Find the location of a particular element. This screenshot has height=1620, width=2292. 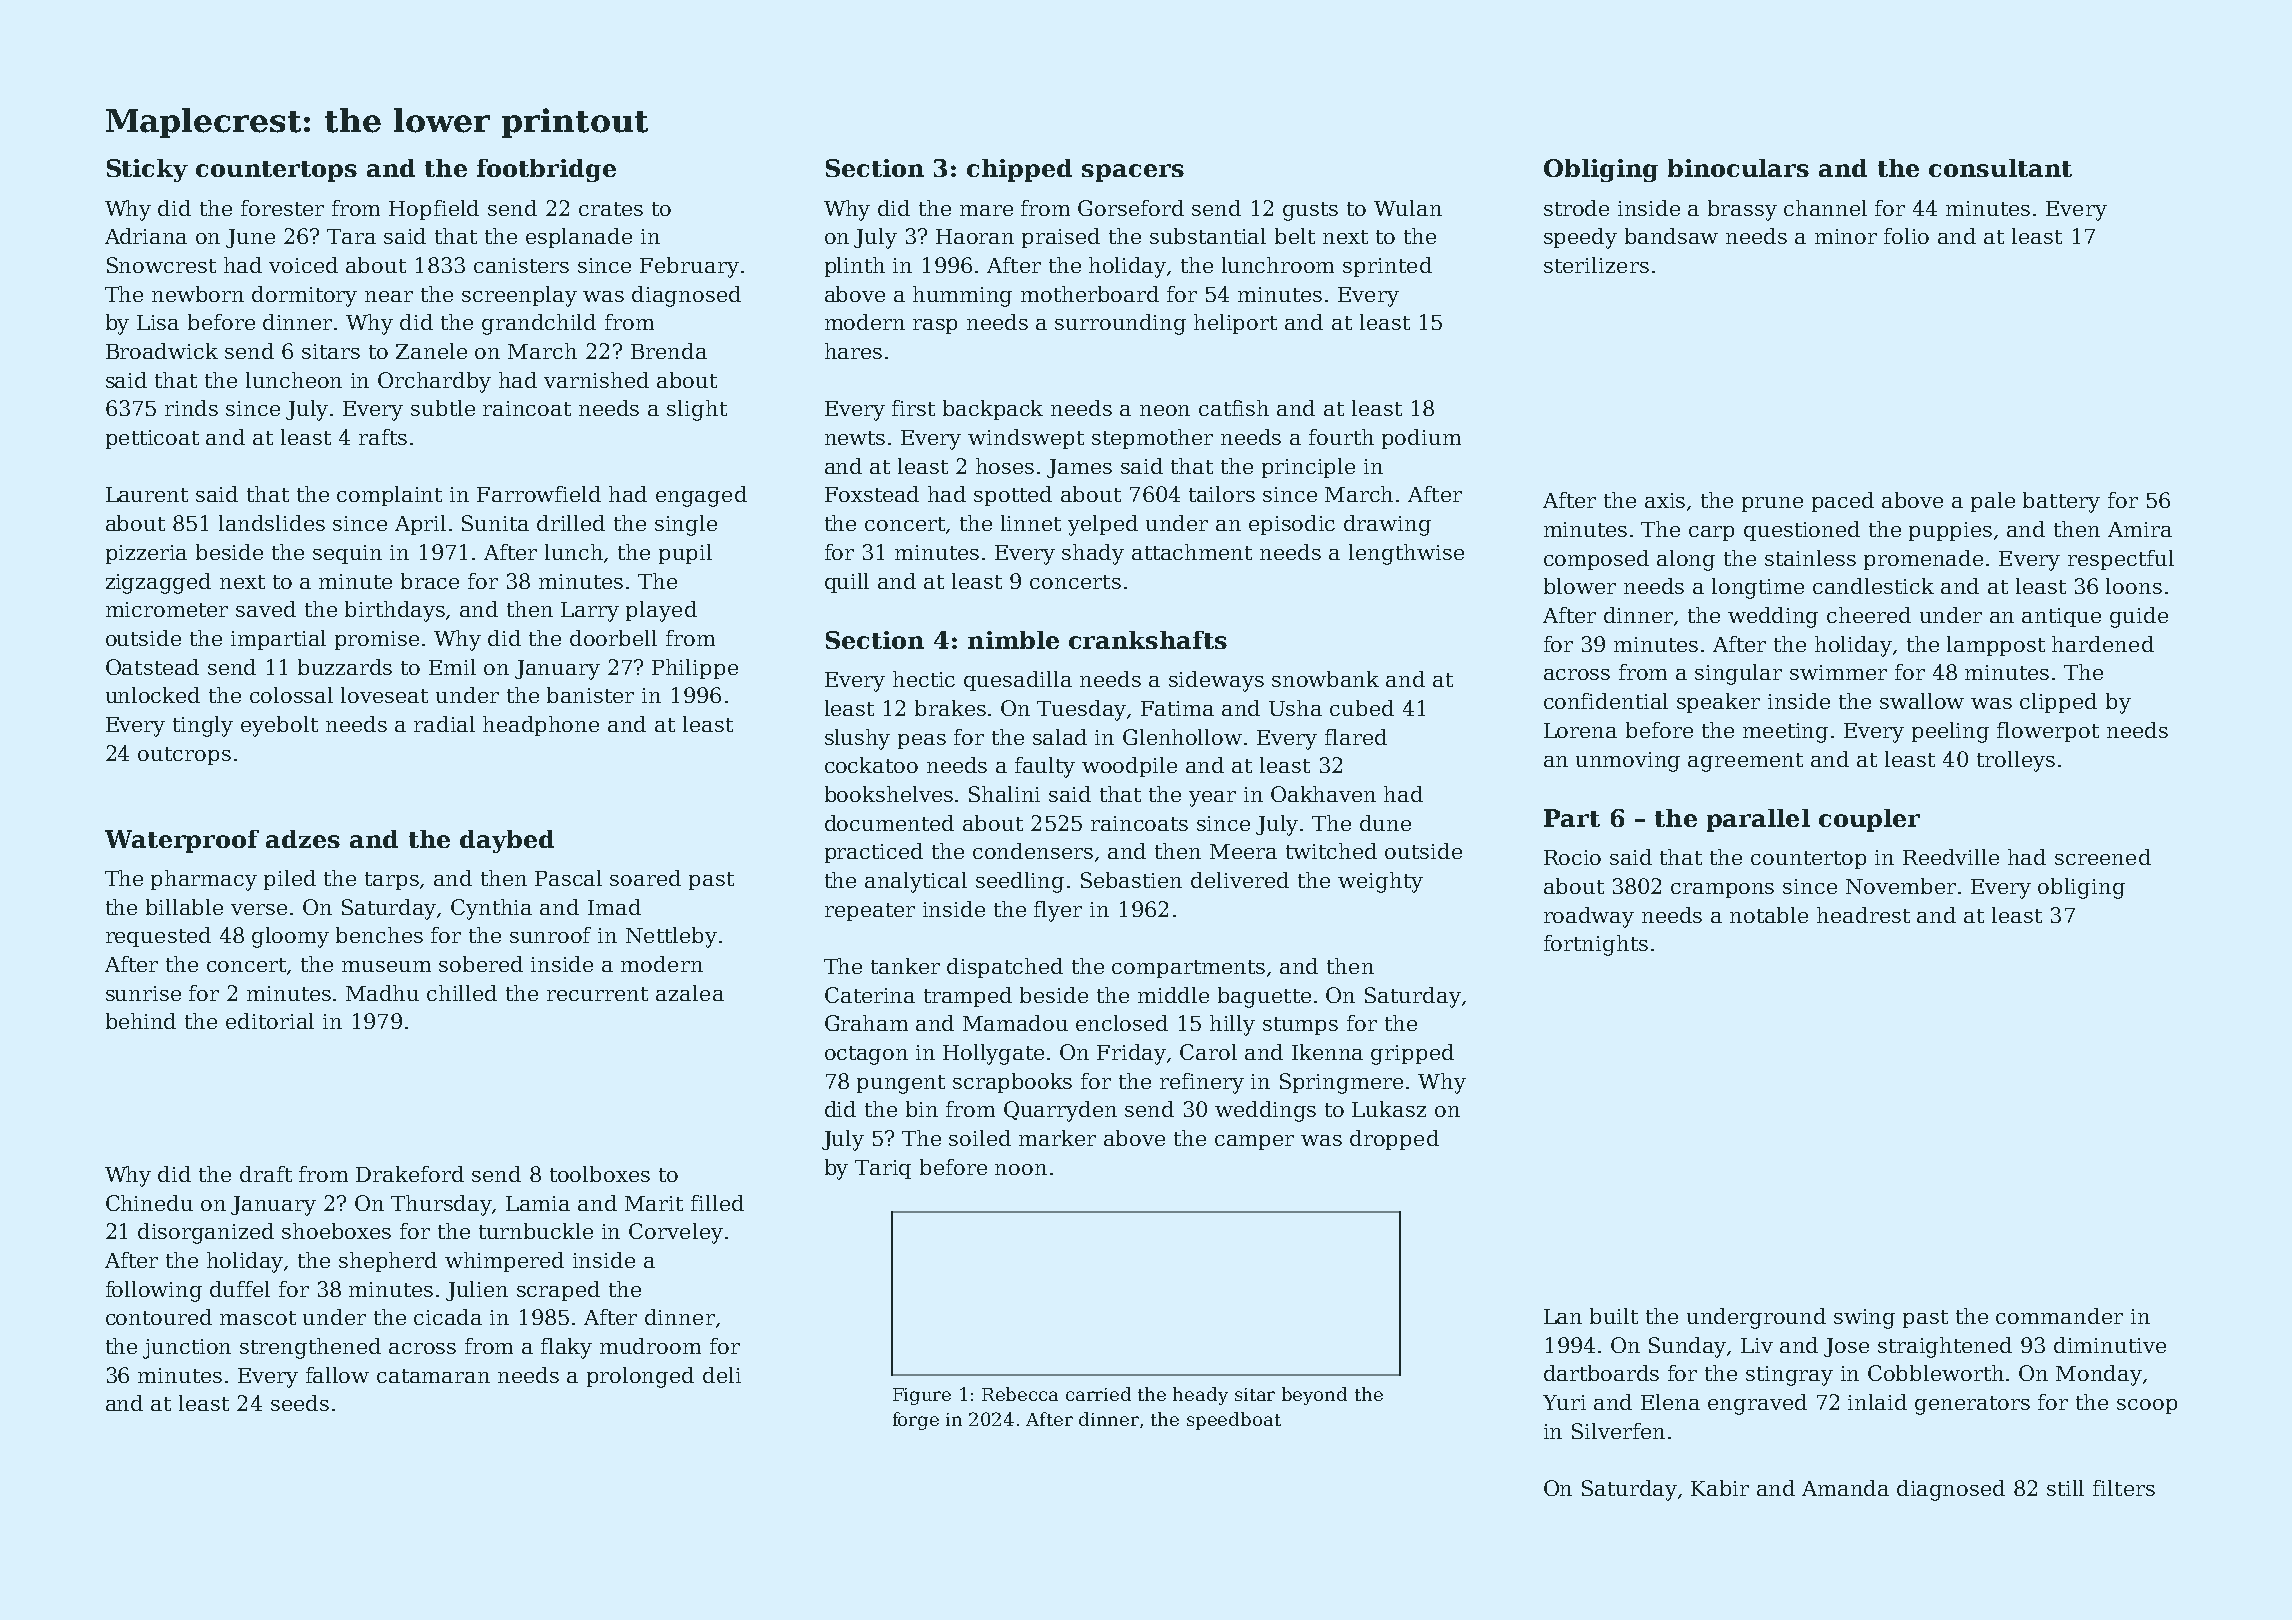

sequin is located at coordinates (347, 554).
